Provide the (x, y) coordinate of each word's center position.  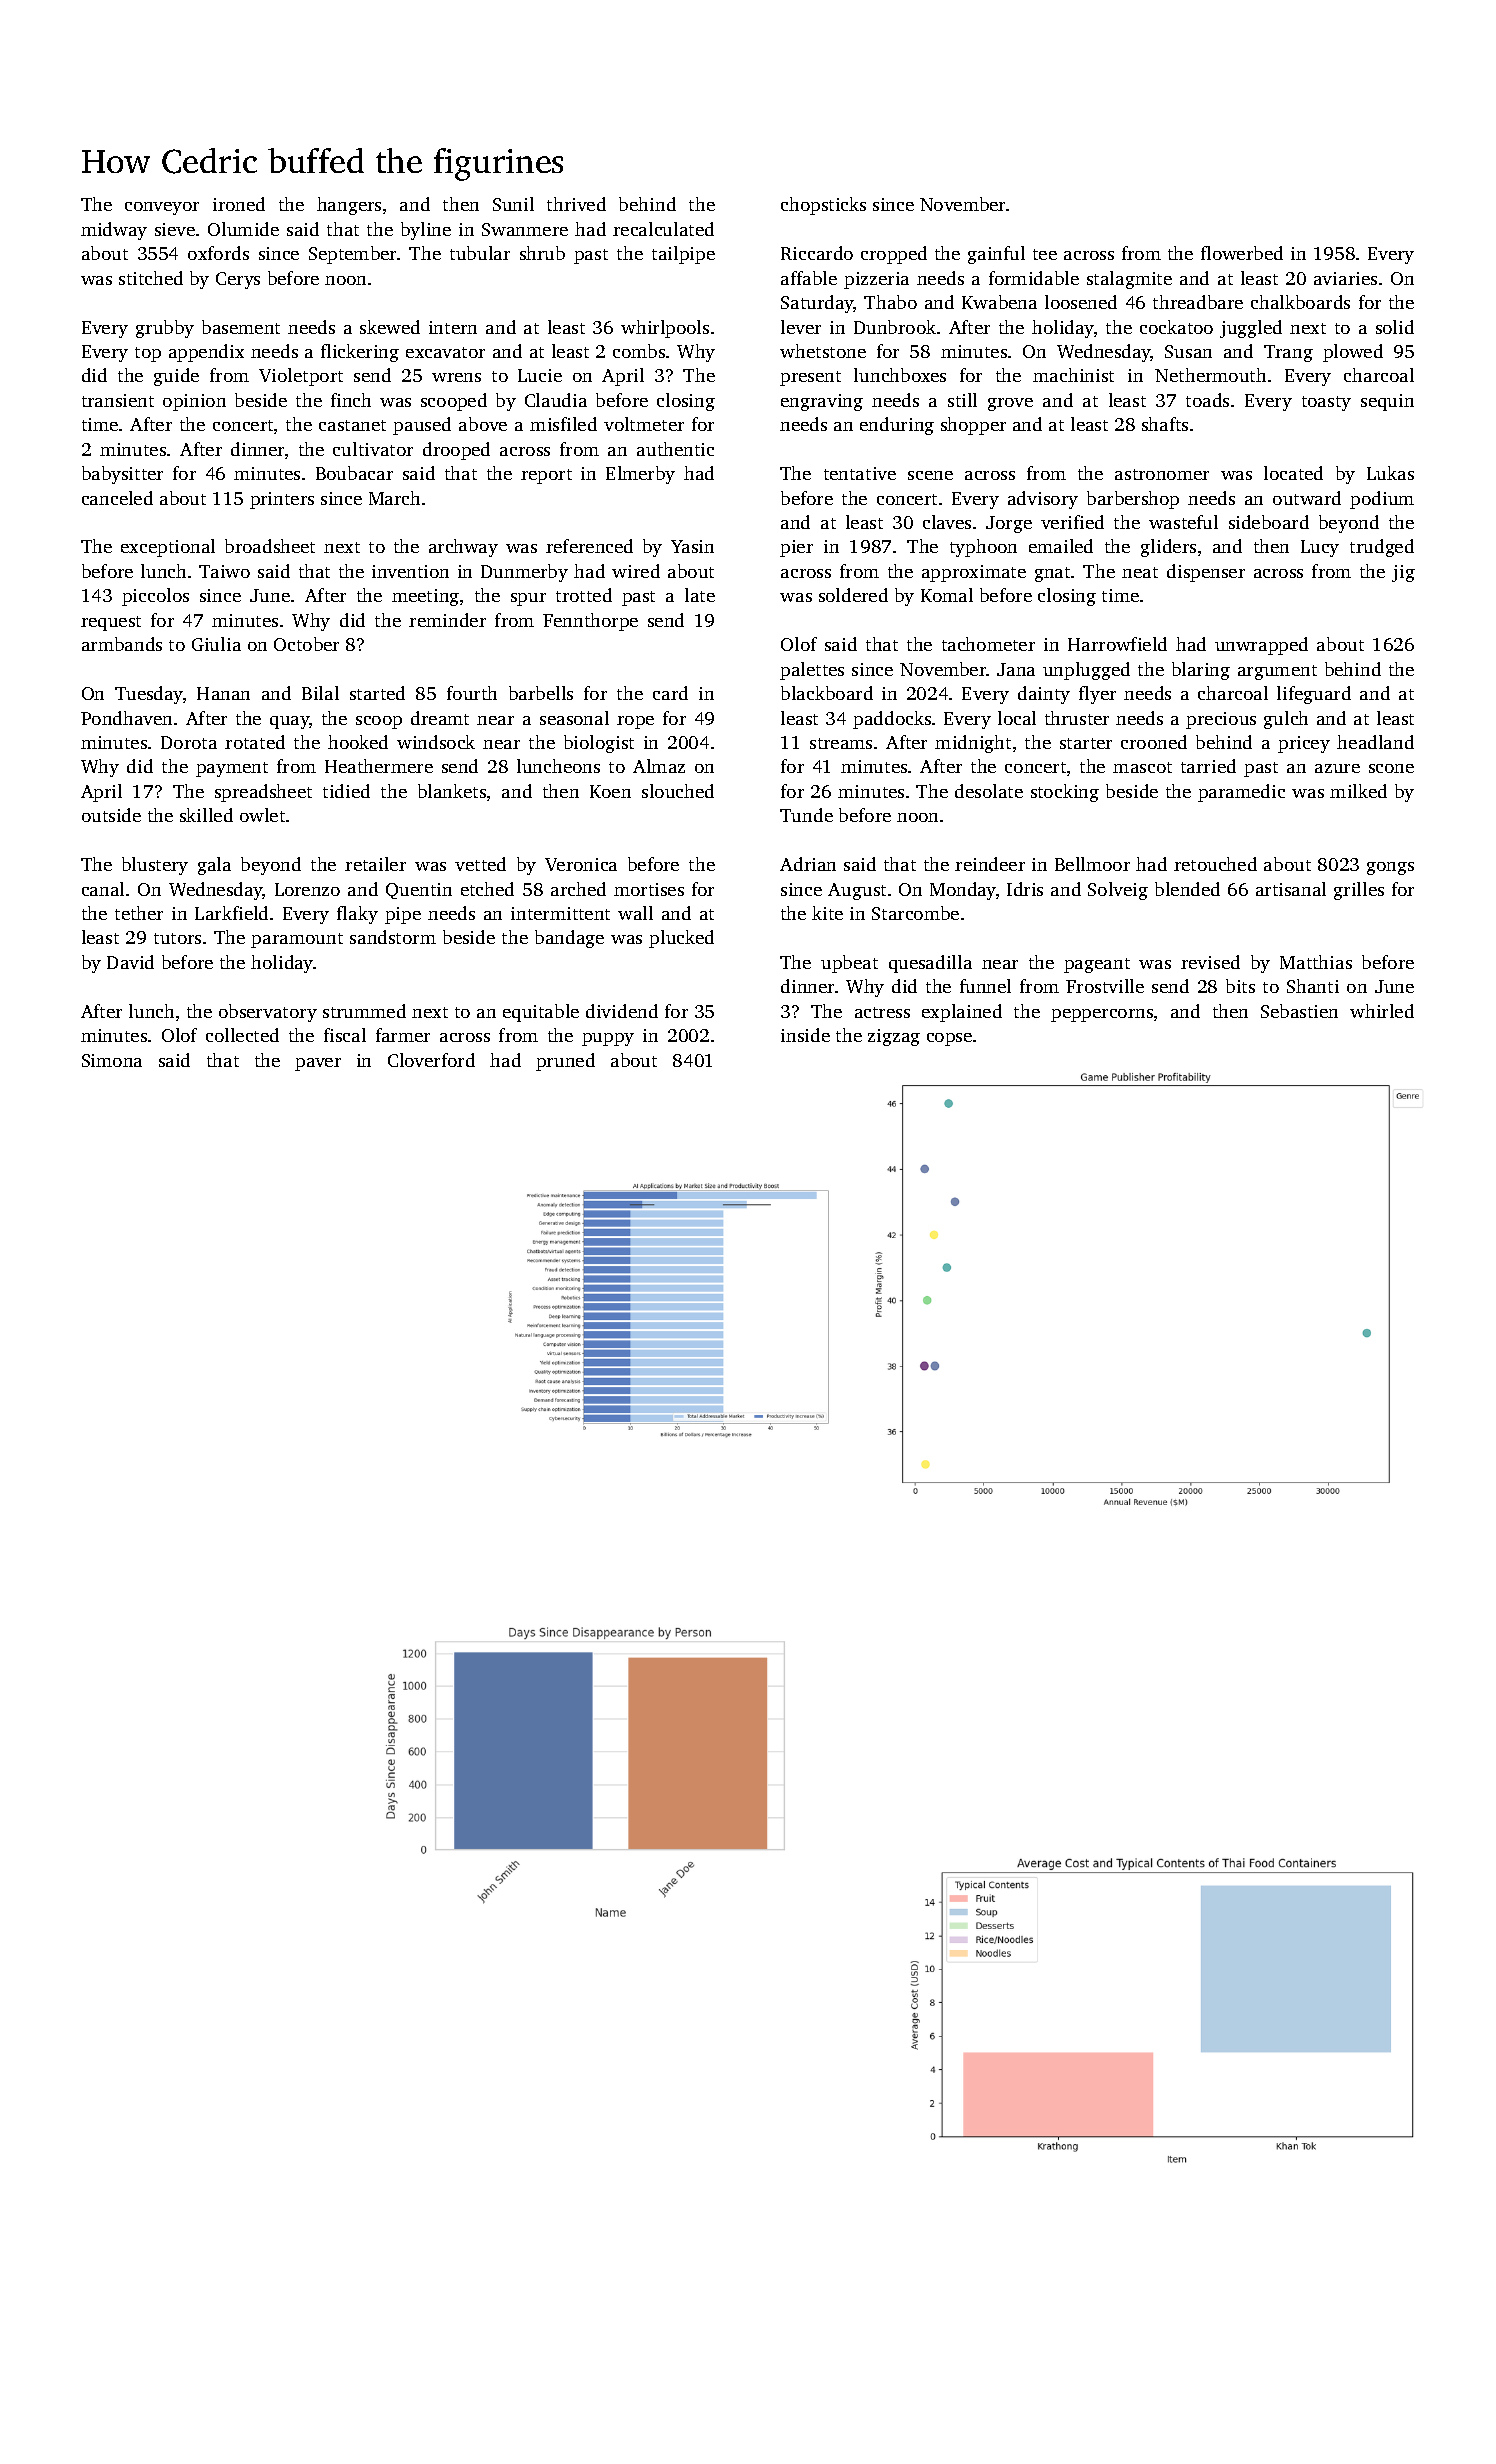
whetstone (823, 351)
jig (1403, 573)
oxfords (218, 253)
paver (318, 1064)
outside (111, 815)
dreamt (440, 718)
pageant (1097, 965)
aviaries (1345, 278)
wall (635, 913)
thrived (576, 204)
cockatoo (1176, 327)
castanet (352, 425)
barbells (541, 693)
